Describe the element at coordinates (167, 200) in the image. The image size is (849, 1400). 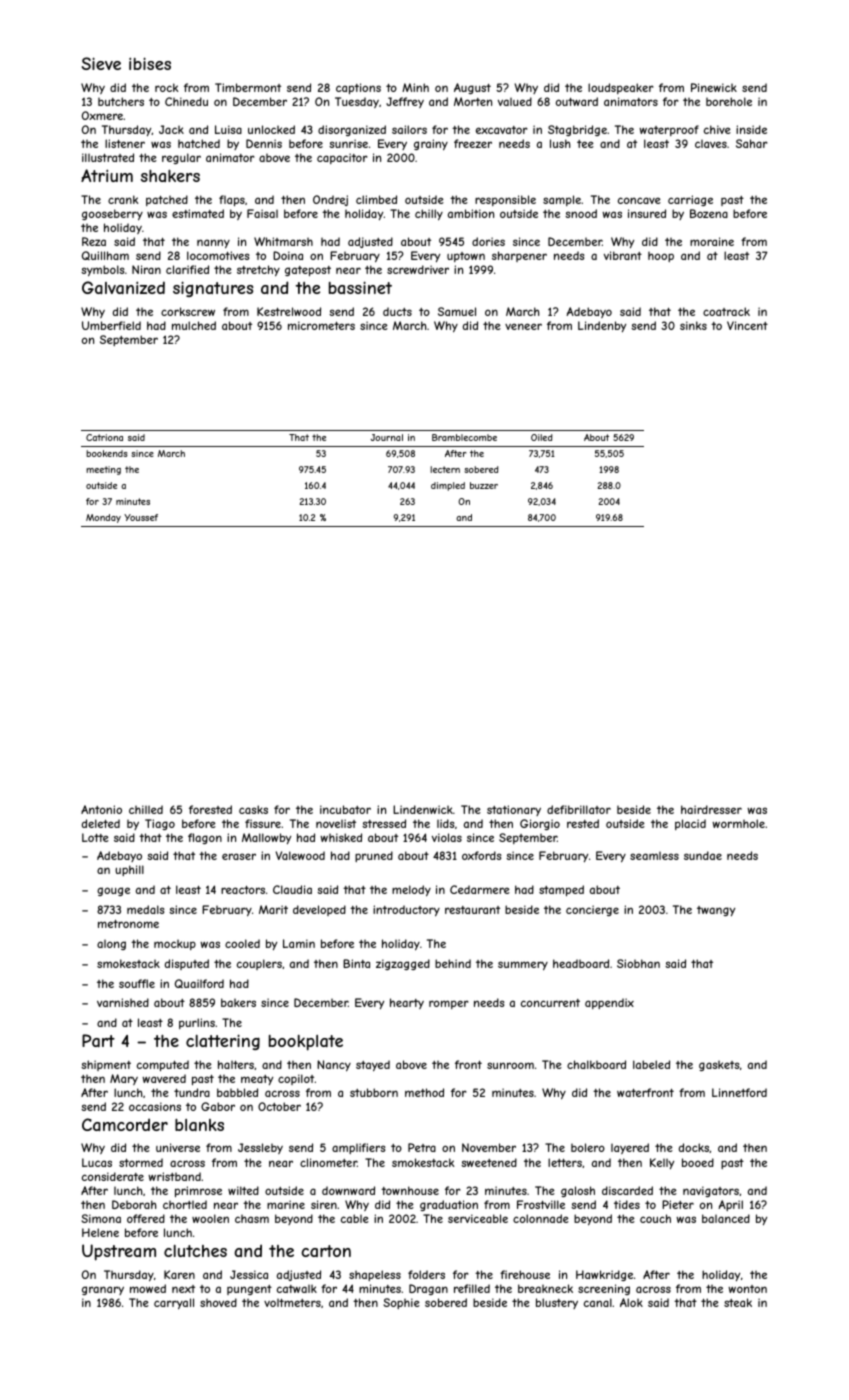
I see `patched` at that location.
